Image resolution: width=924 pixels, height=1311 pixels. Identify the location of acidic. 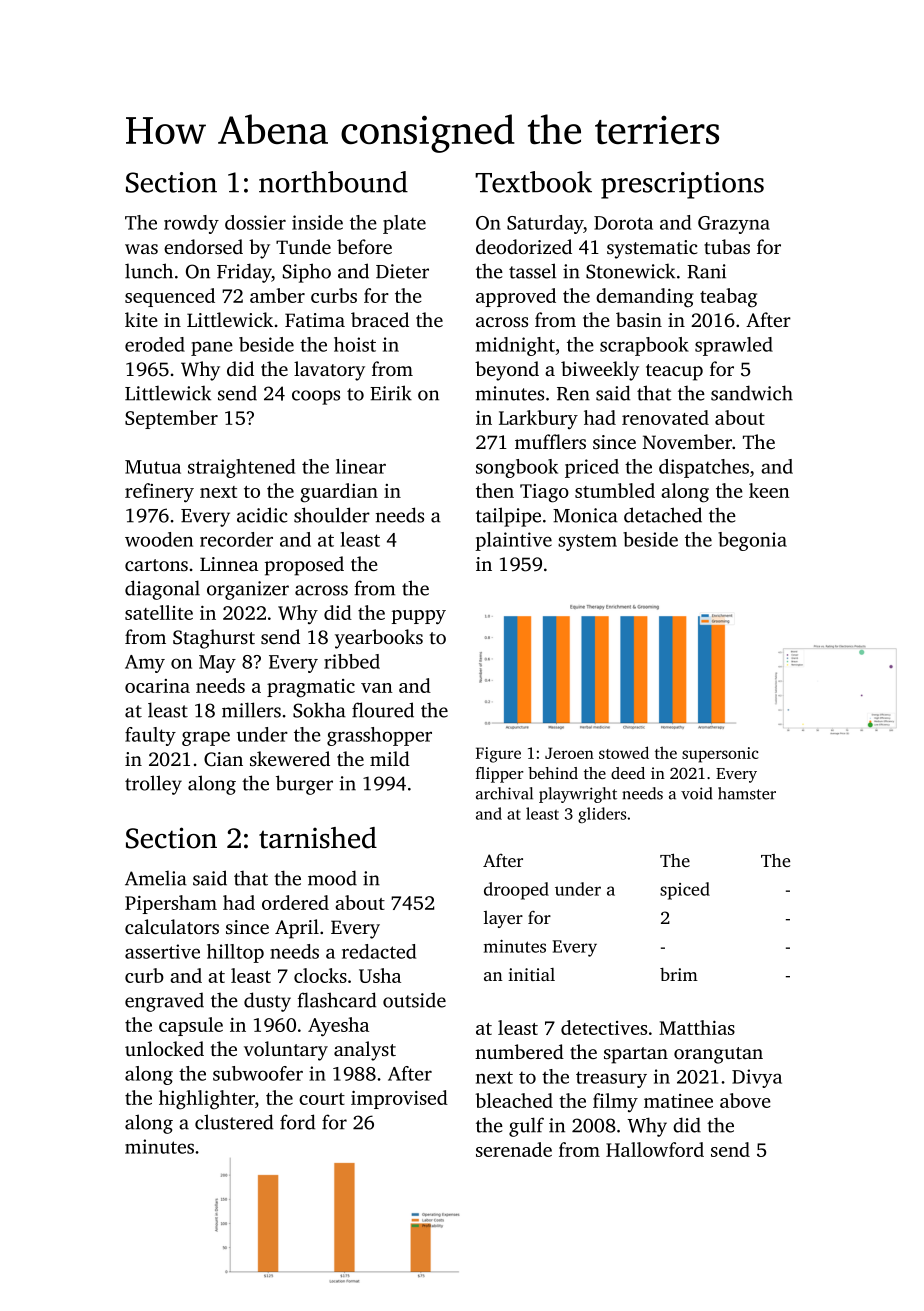
(262, 515).
